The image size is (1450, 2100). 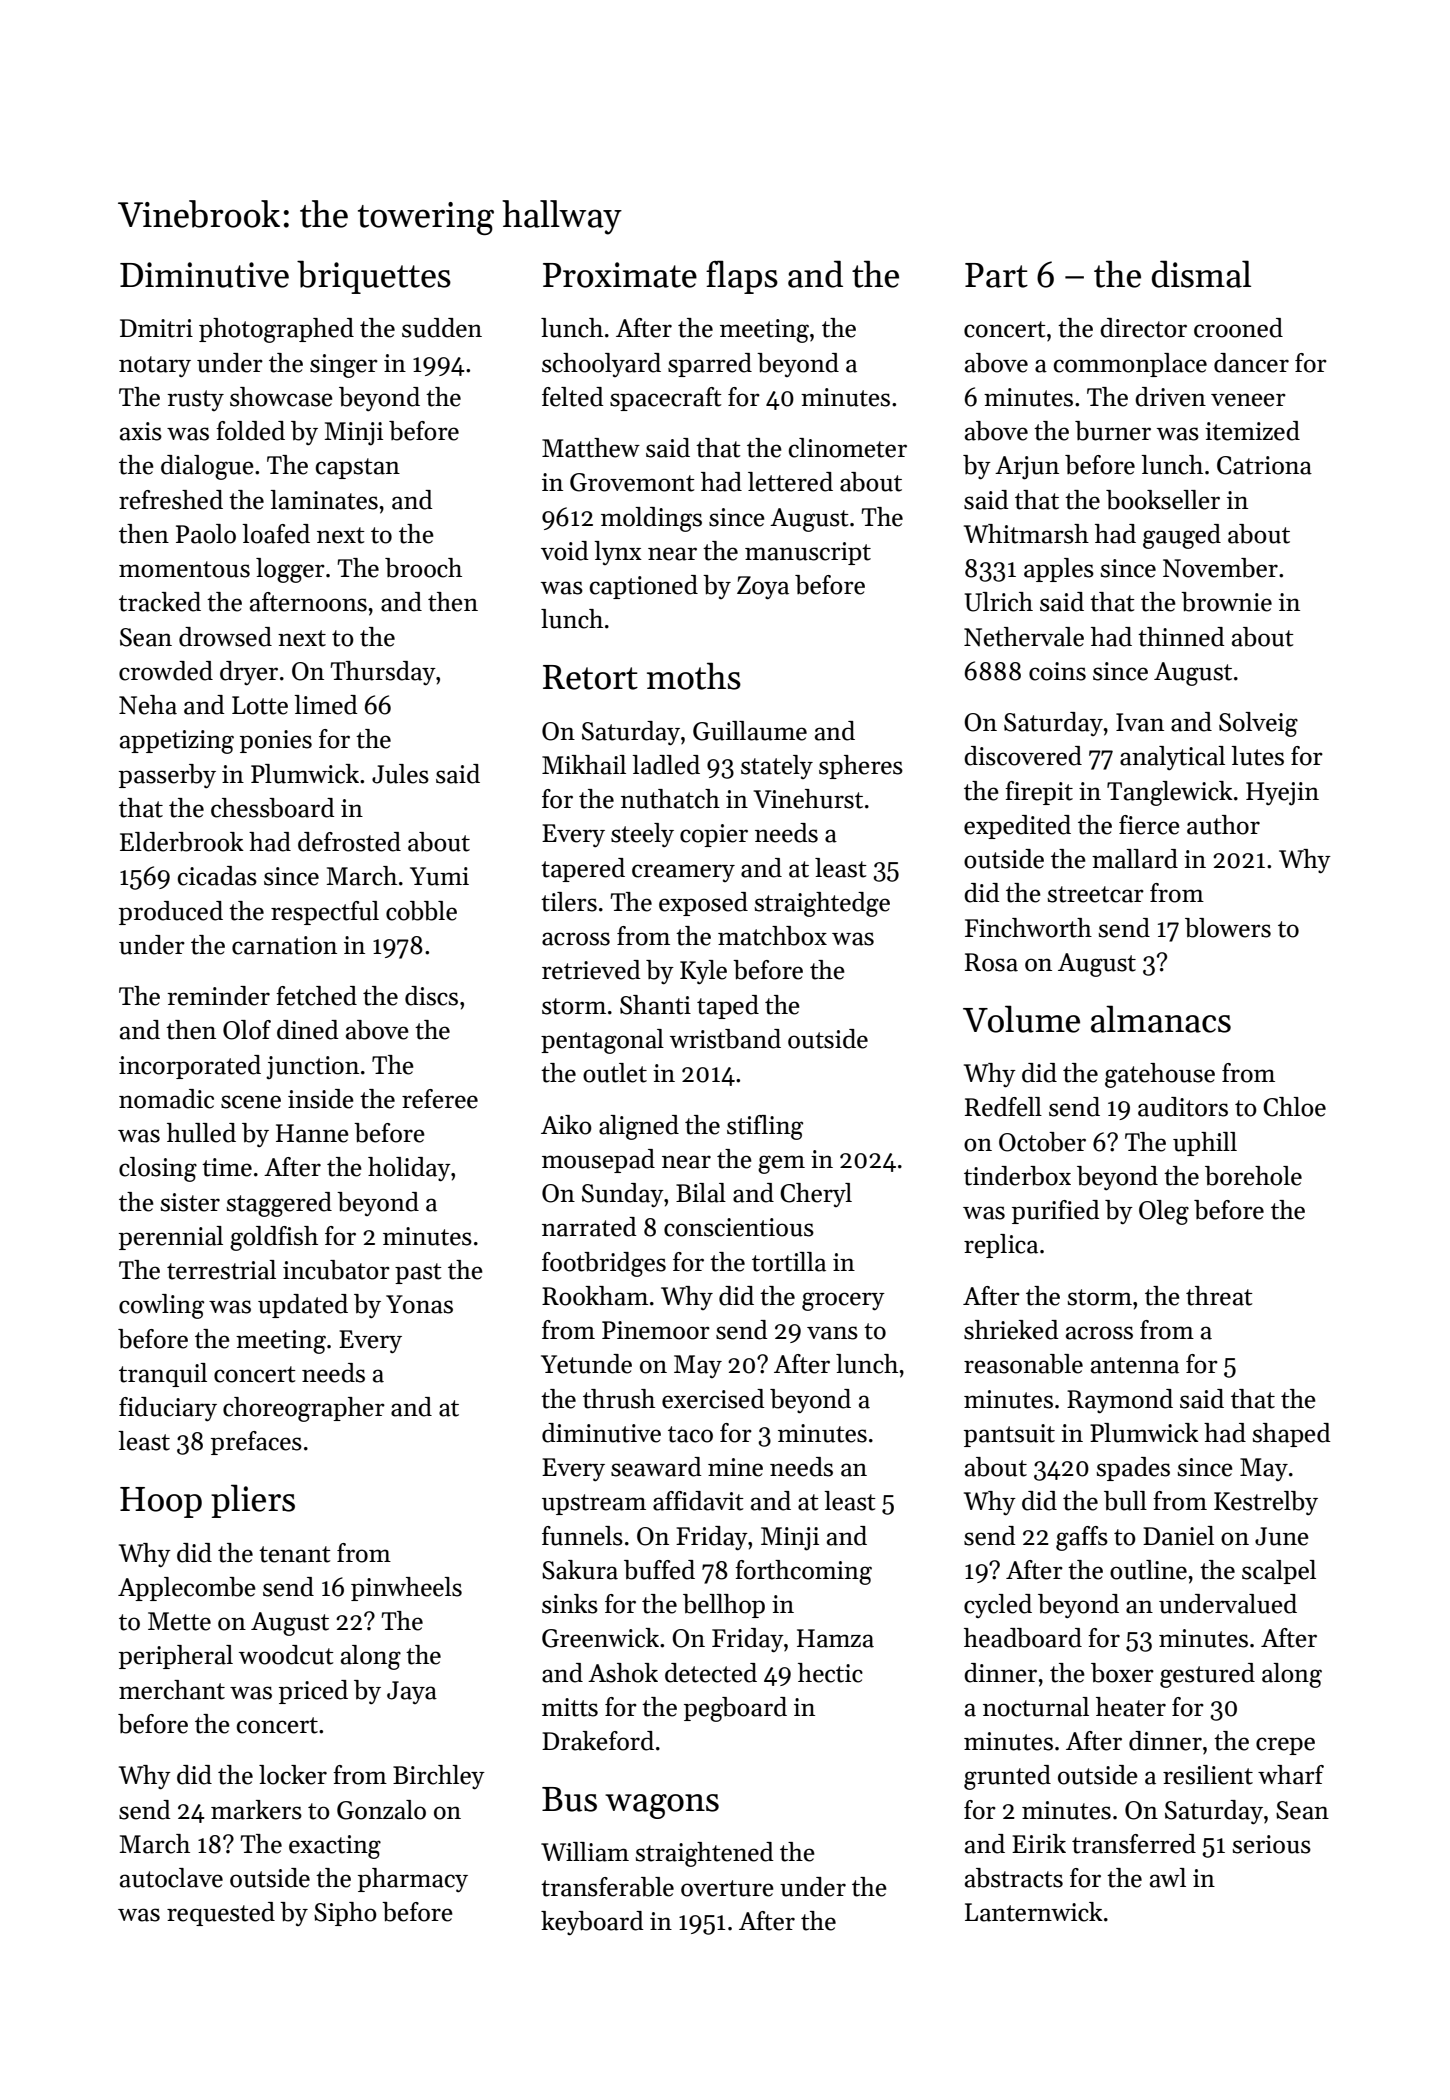 I want to click on footbridges, so click(x=604, y=1264).
